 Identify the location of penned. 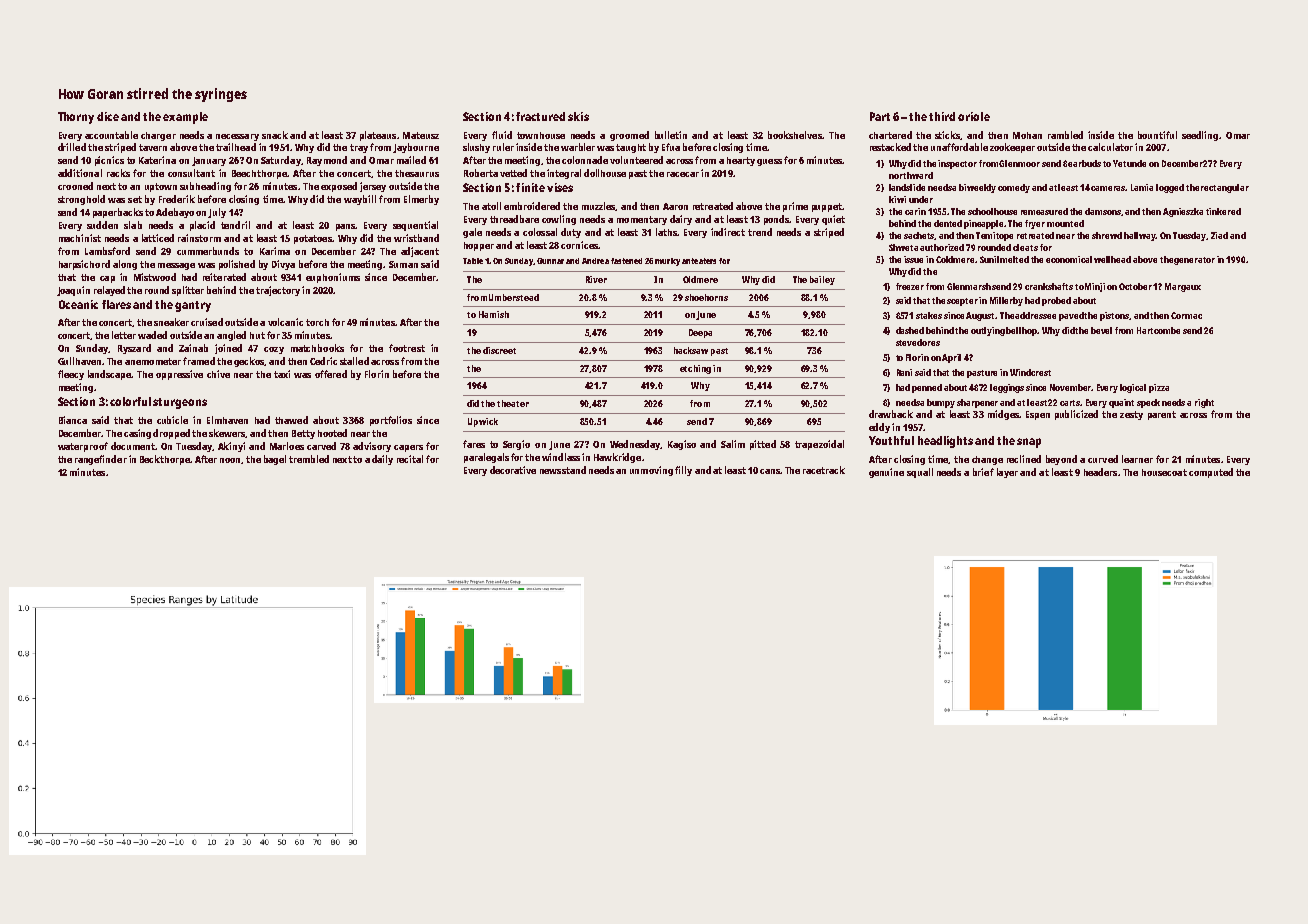
(927, 388).
